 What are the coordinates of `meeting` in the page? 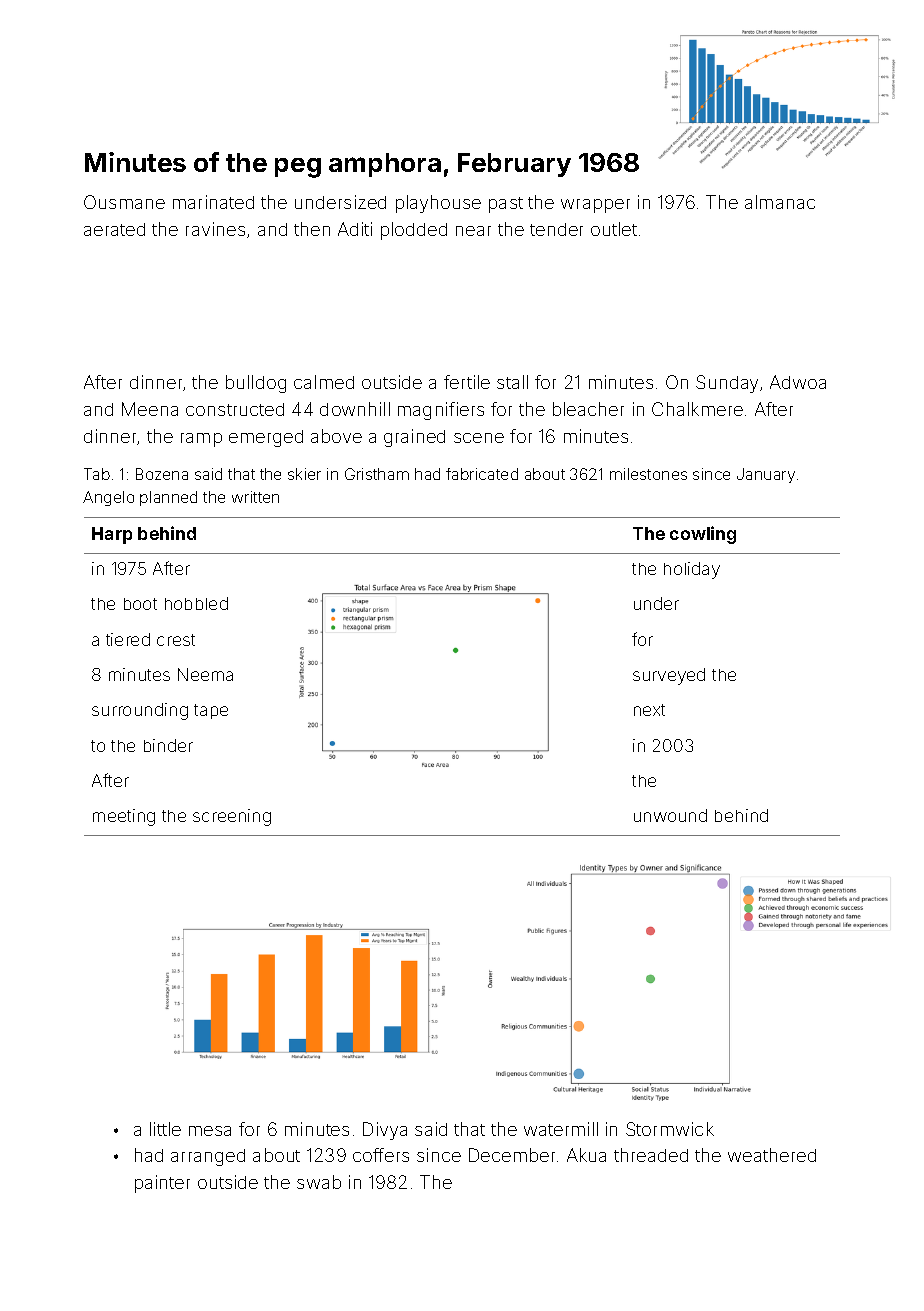 It's located at (124, 817).
